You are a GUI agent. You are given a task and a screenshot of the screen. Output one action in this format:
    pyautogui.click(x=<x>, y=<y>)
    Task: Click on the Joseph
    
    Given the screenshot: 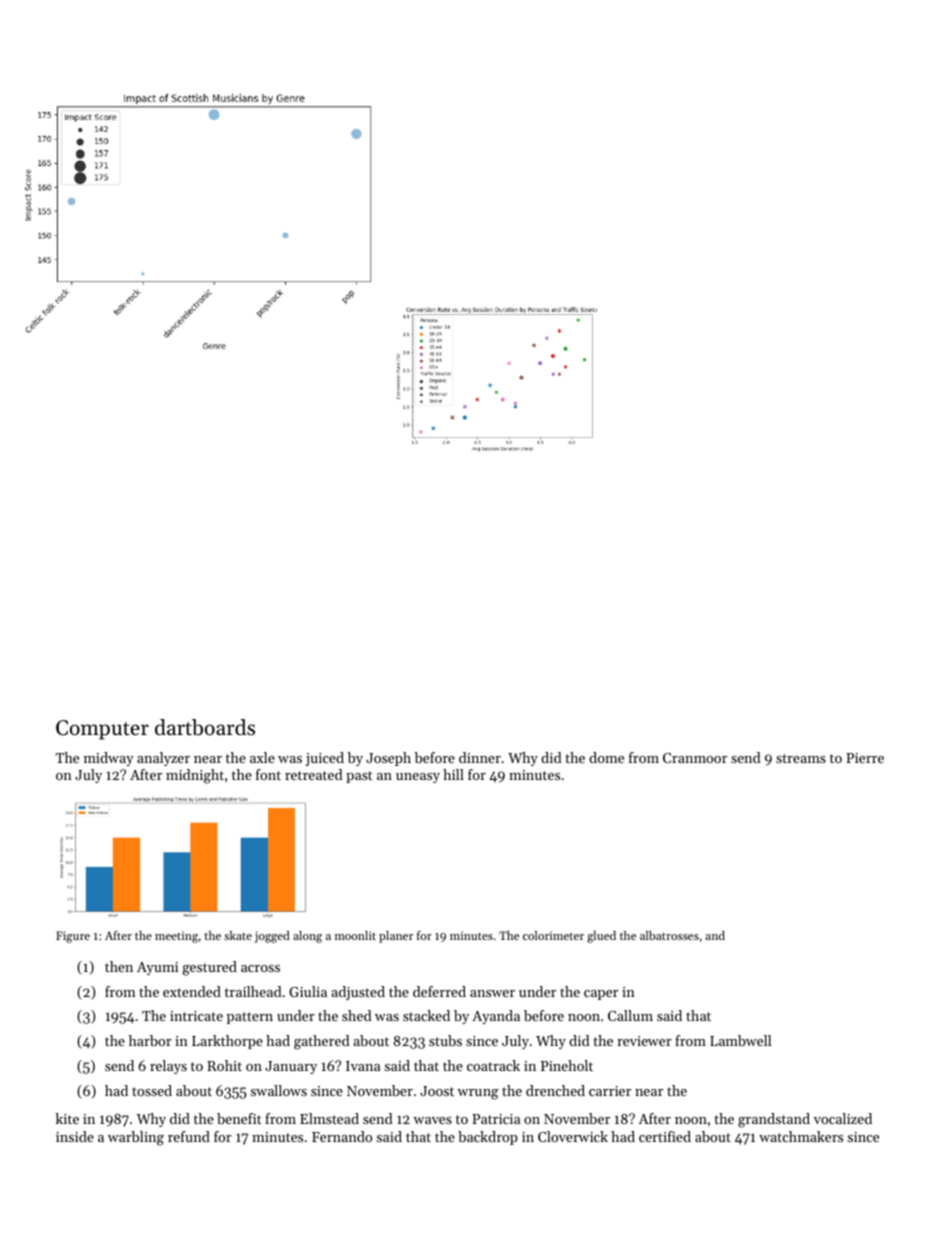 What is the action you would take?
    pyautogui.click(x=388, y=759)
